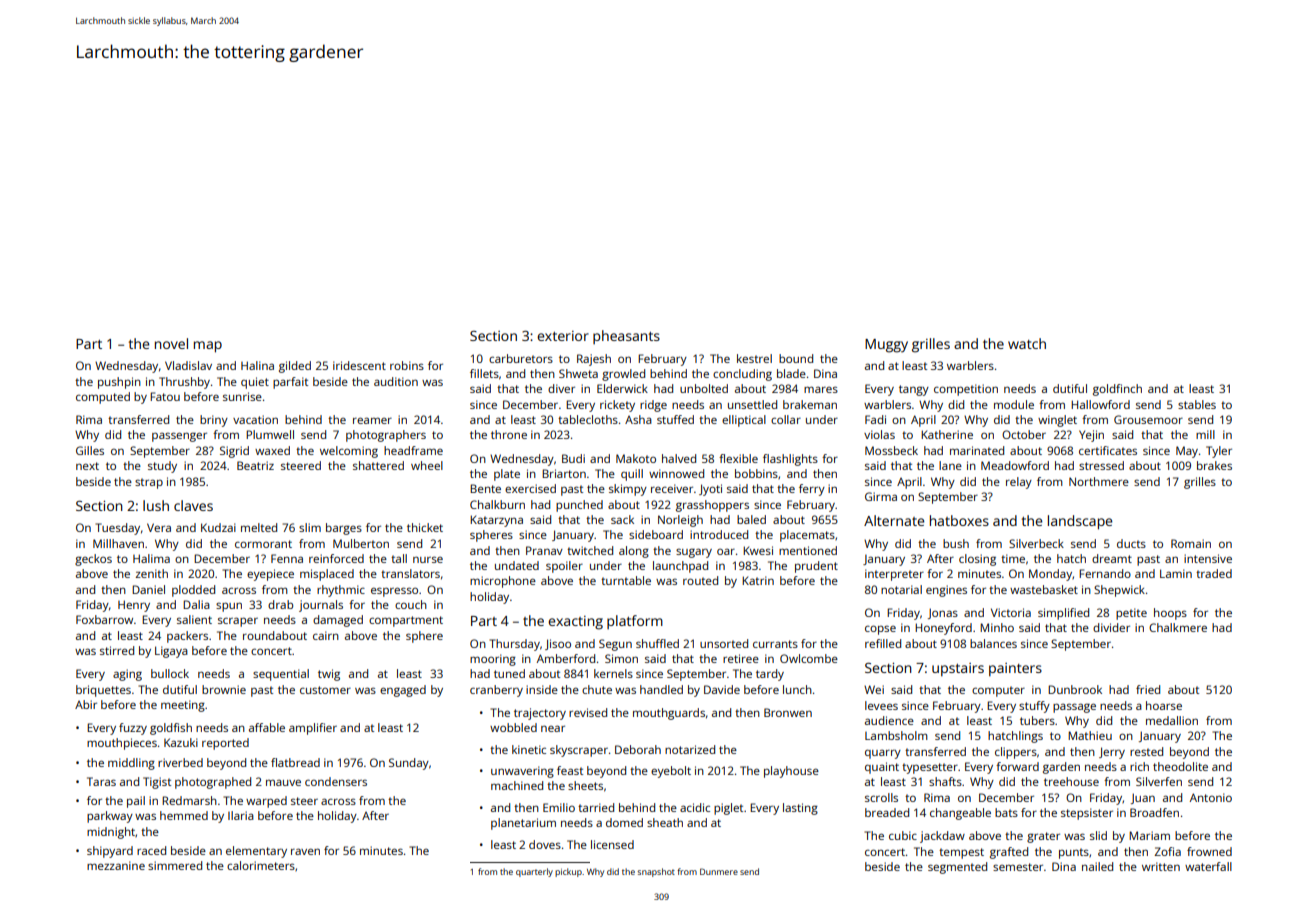 The height and width of the document is (924, 1308). I want to click on routed, so click(700, 580).
